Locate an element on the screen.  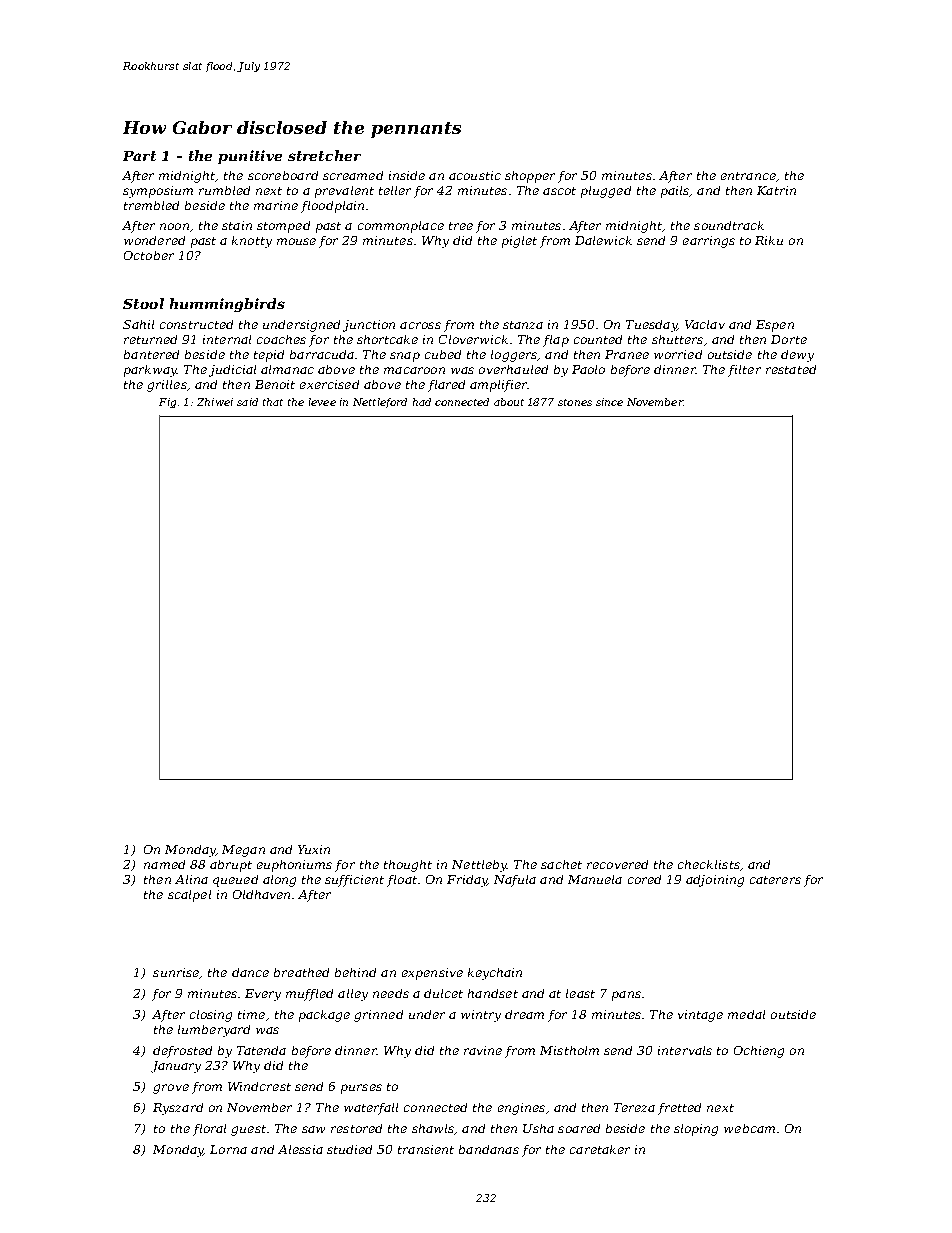
Fig is located at coordinates (167, 403).
